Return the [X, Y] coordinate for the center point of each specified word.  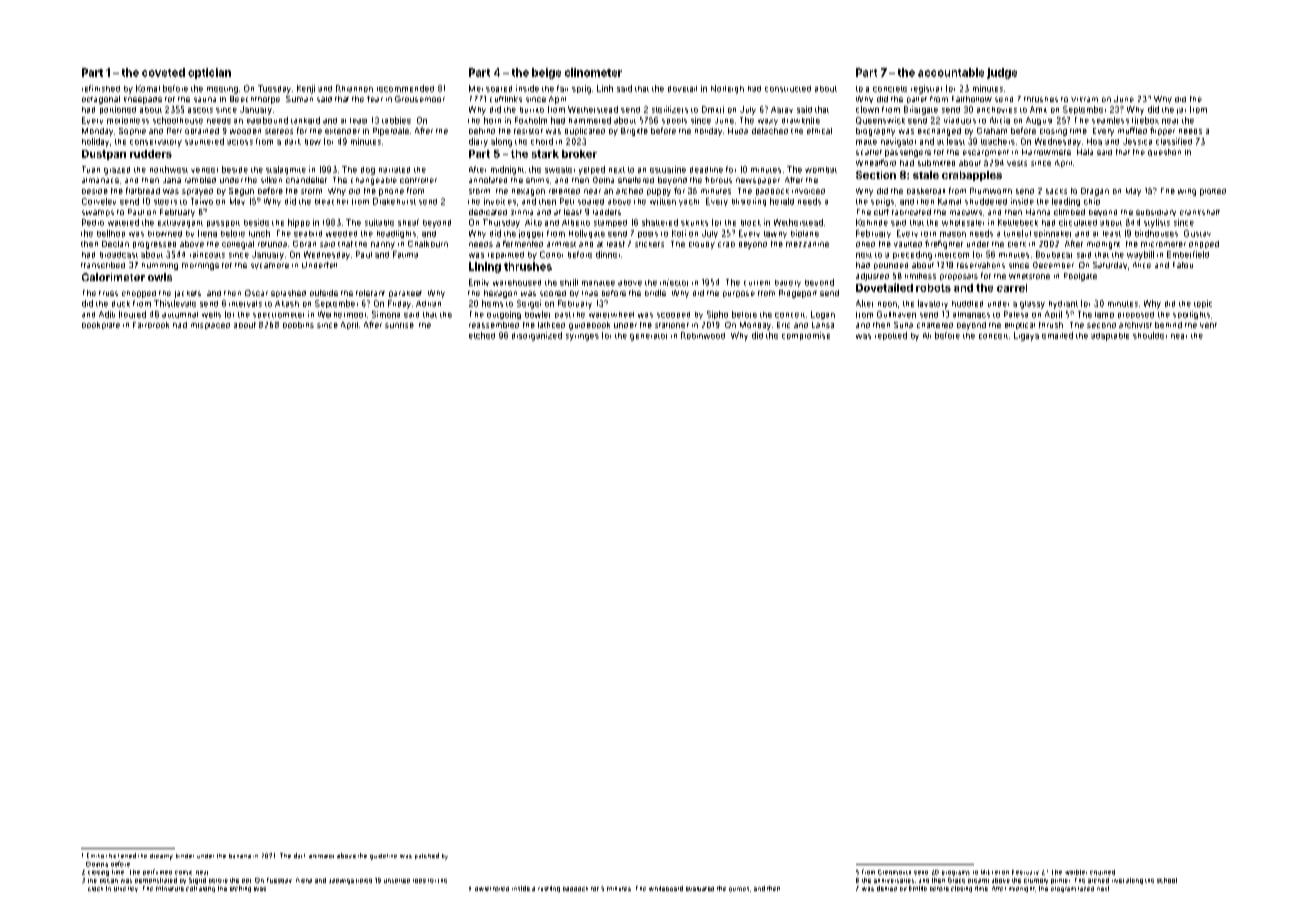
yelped [592, 170]
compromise [806, 336]
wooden [245, 131]
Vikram [1084, 99]
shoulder [1150, 335]
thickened [121, 855]
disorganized [537, 336]
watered [123, 222]
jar [1181, 111]
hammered [590, 120]
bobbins [298, 325]
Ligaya [1026, 336]
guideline [383, 857]
